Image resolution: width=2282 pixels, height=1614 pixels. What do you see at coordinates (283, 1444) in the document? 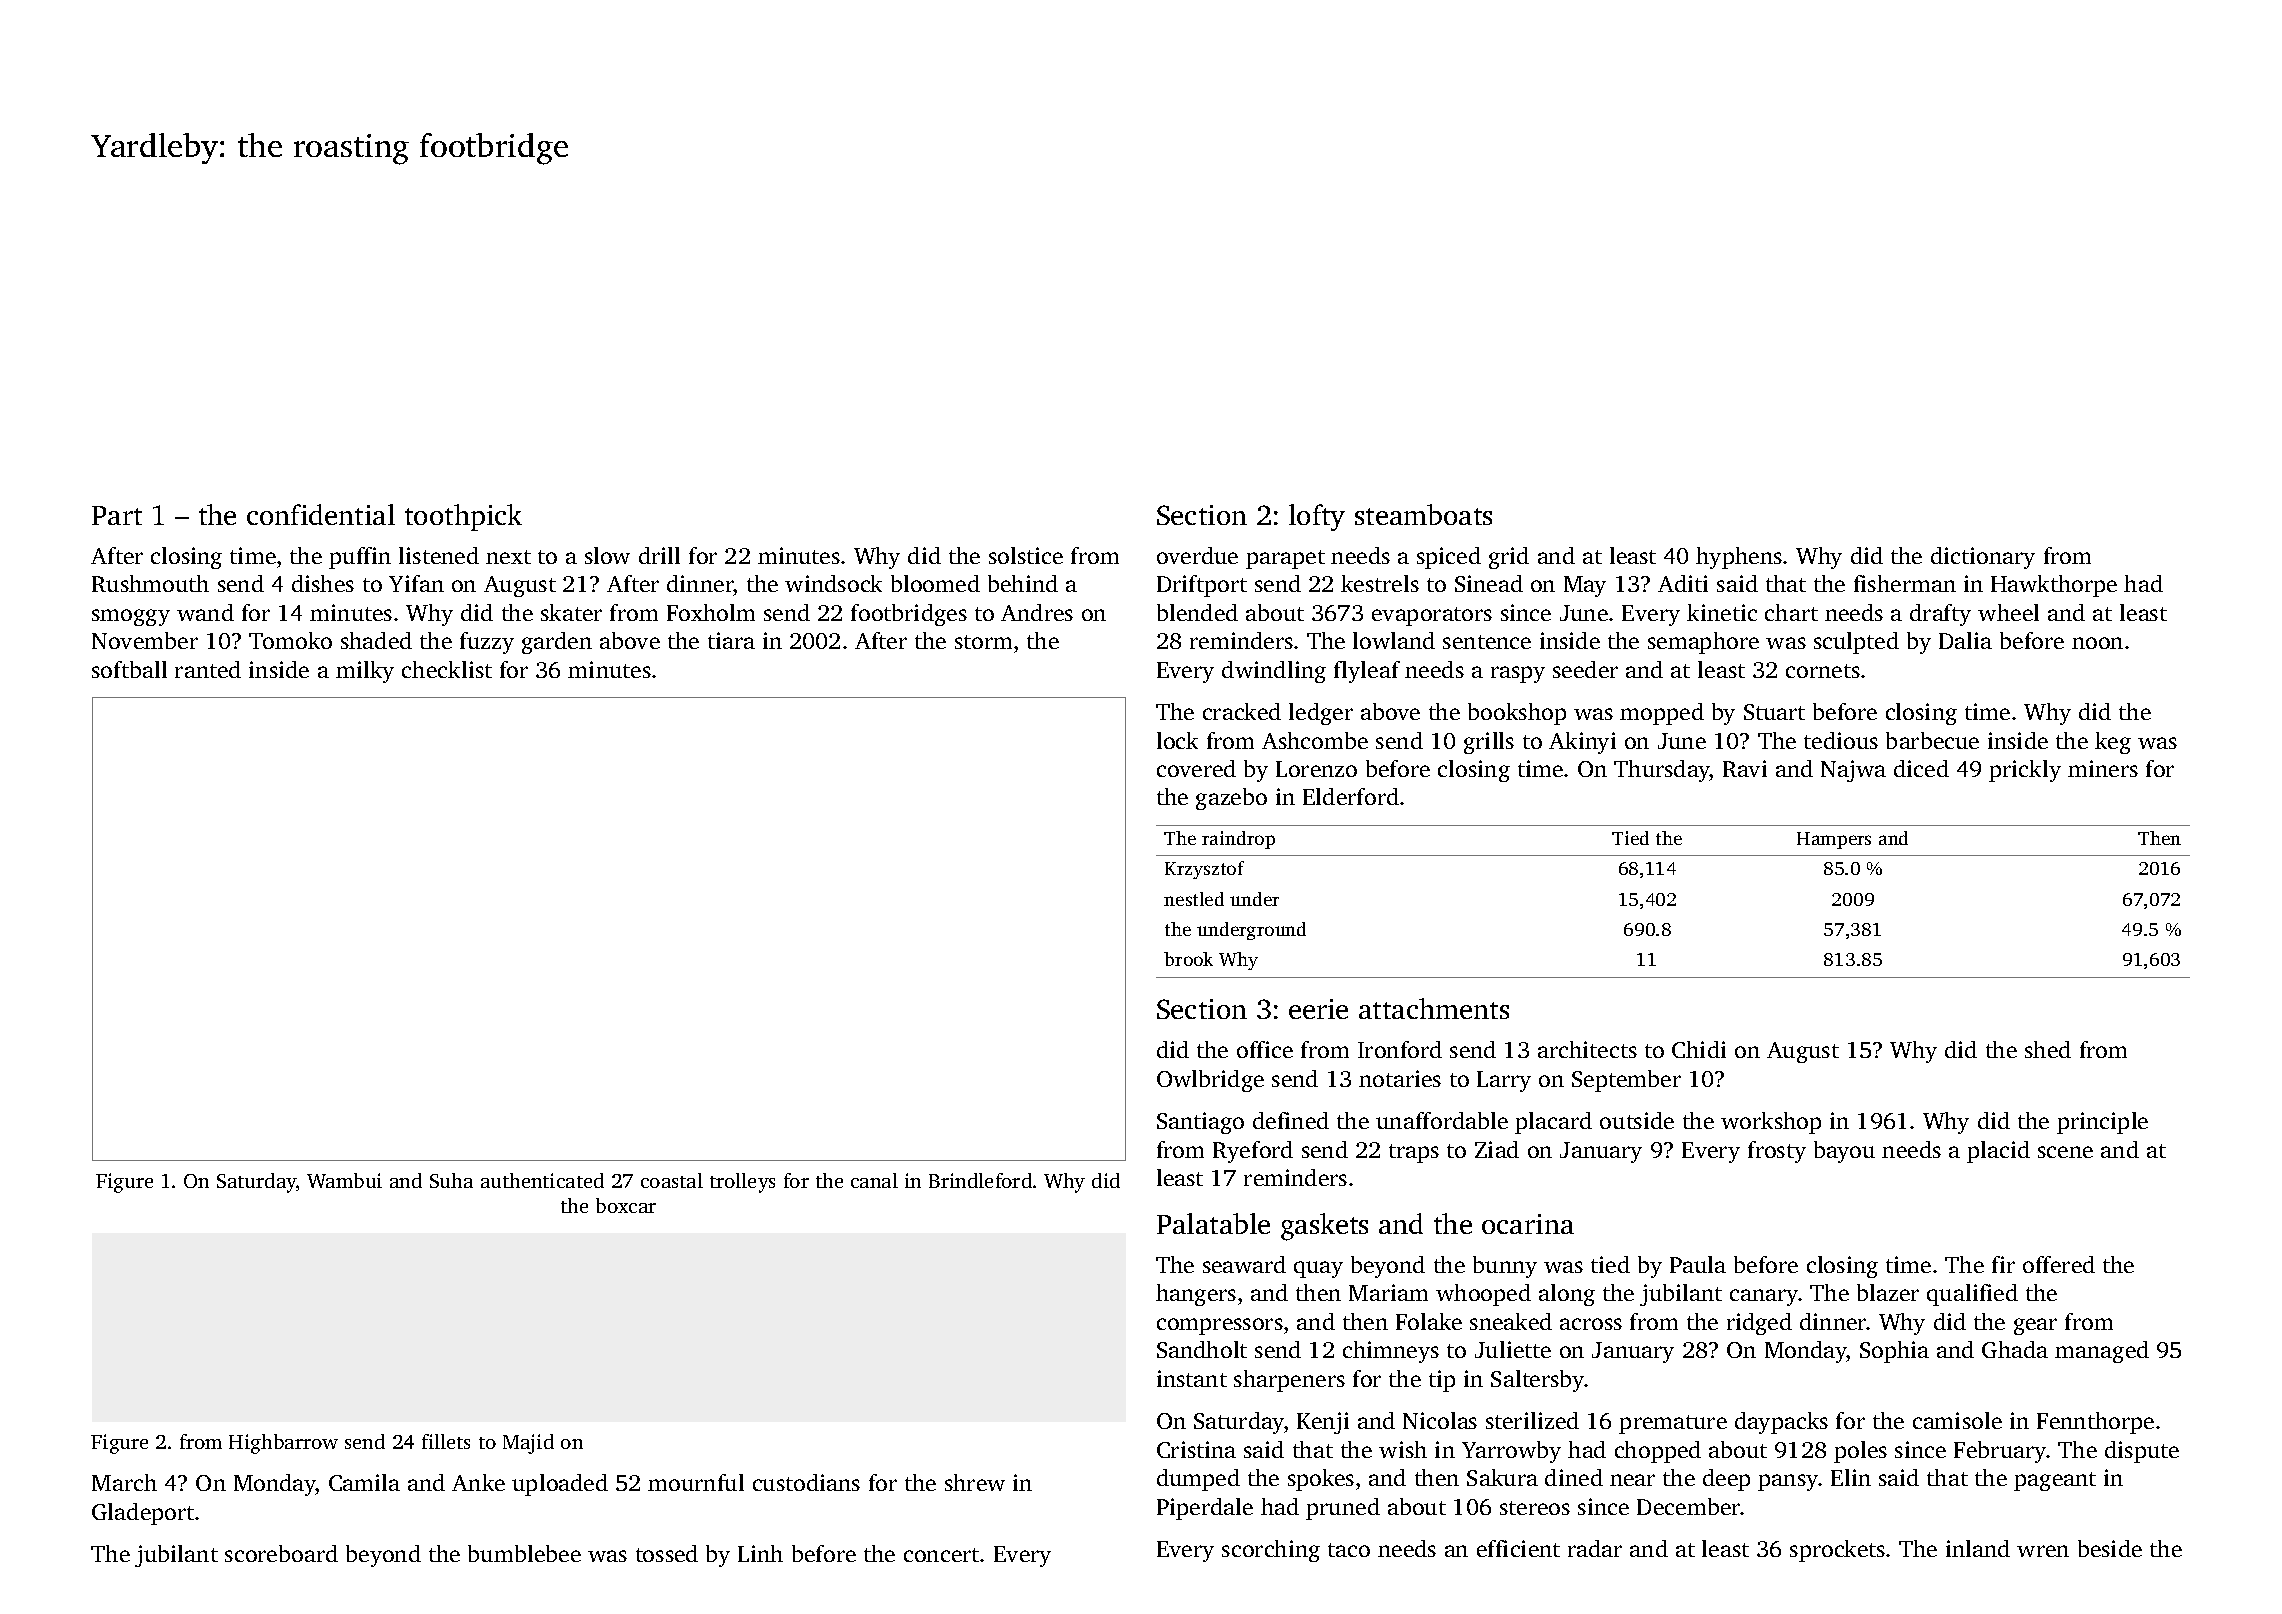
I see `Highbarrow` at bounding box center [283, 1444].
